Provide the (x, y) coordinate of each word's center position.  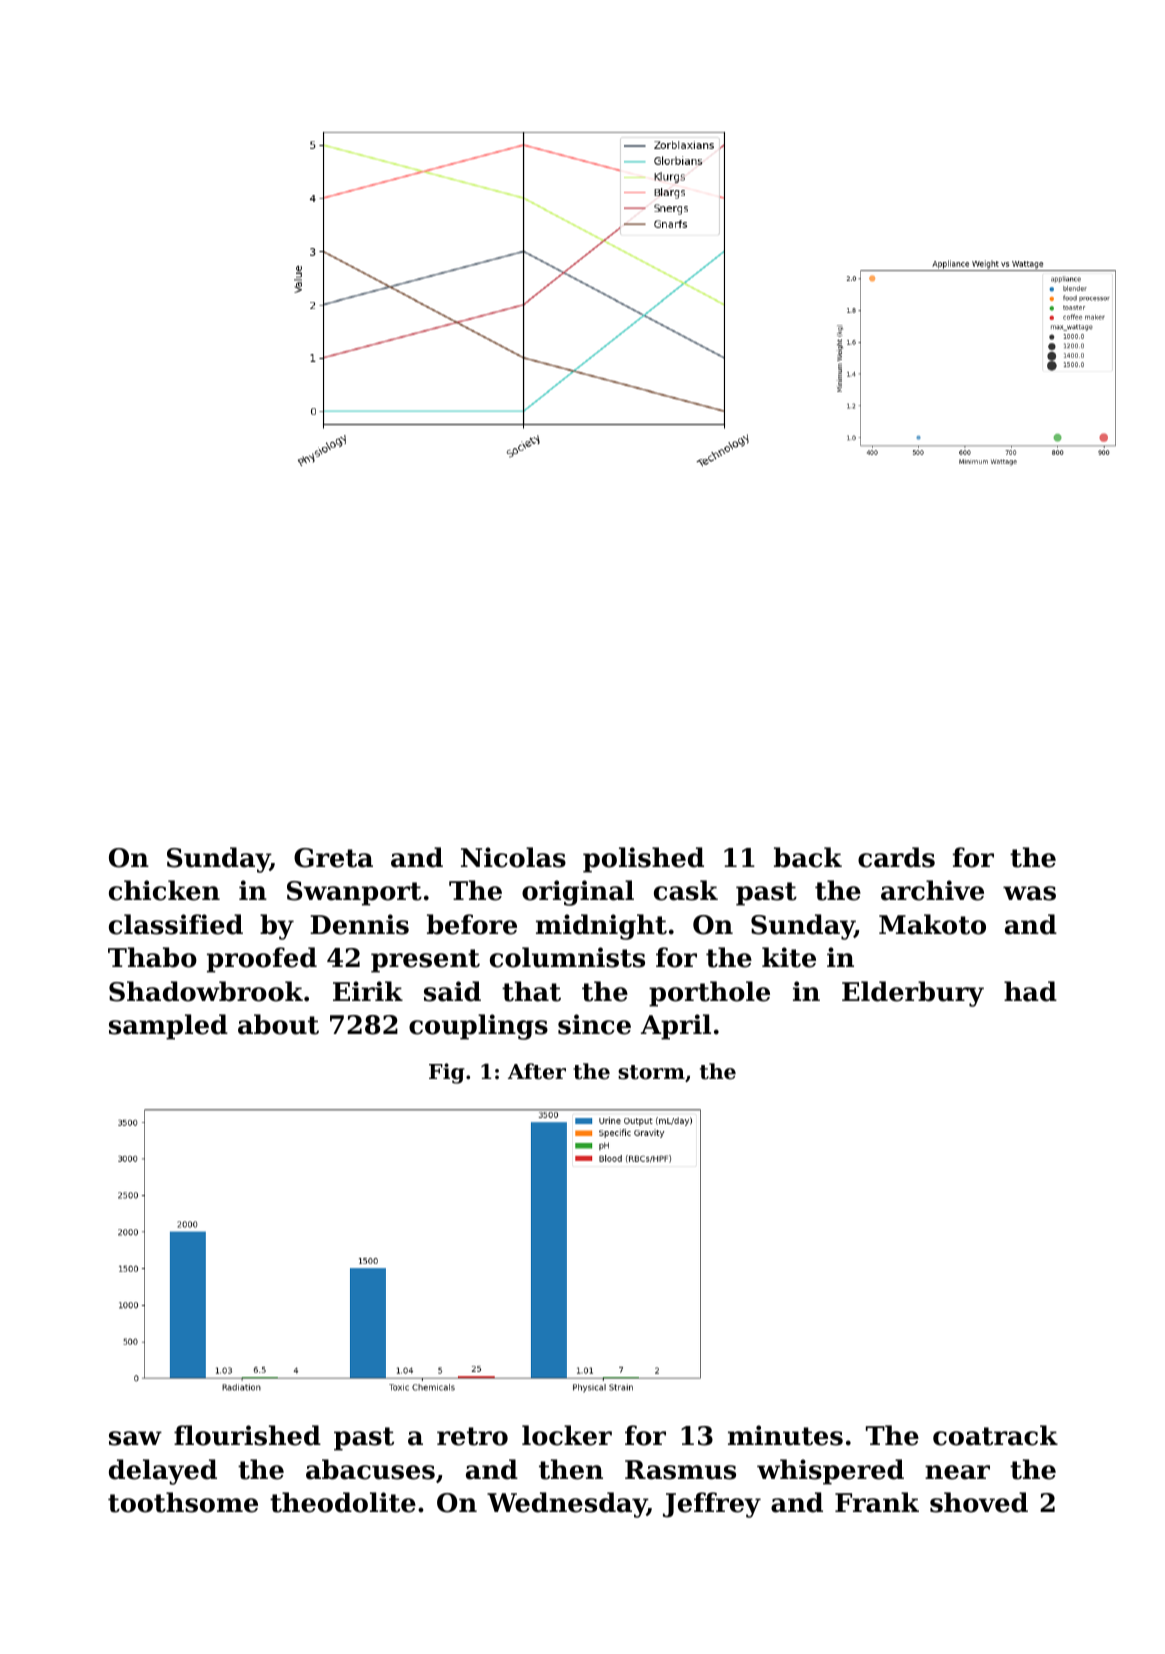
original (578, 893)
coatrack (995, 1435)
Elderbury (913, 994)
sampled (168, 1027)
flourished (247, 1435)
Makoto (932, 924)
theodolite (343, 1502)
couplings (478, 1027)
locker (567, 1435)
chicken (164, 890)
